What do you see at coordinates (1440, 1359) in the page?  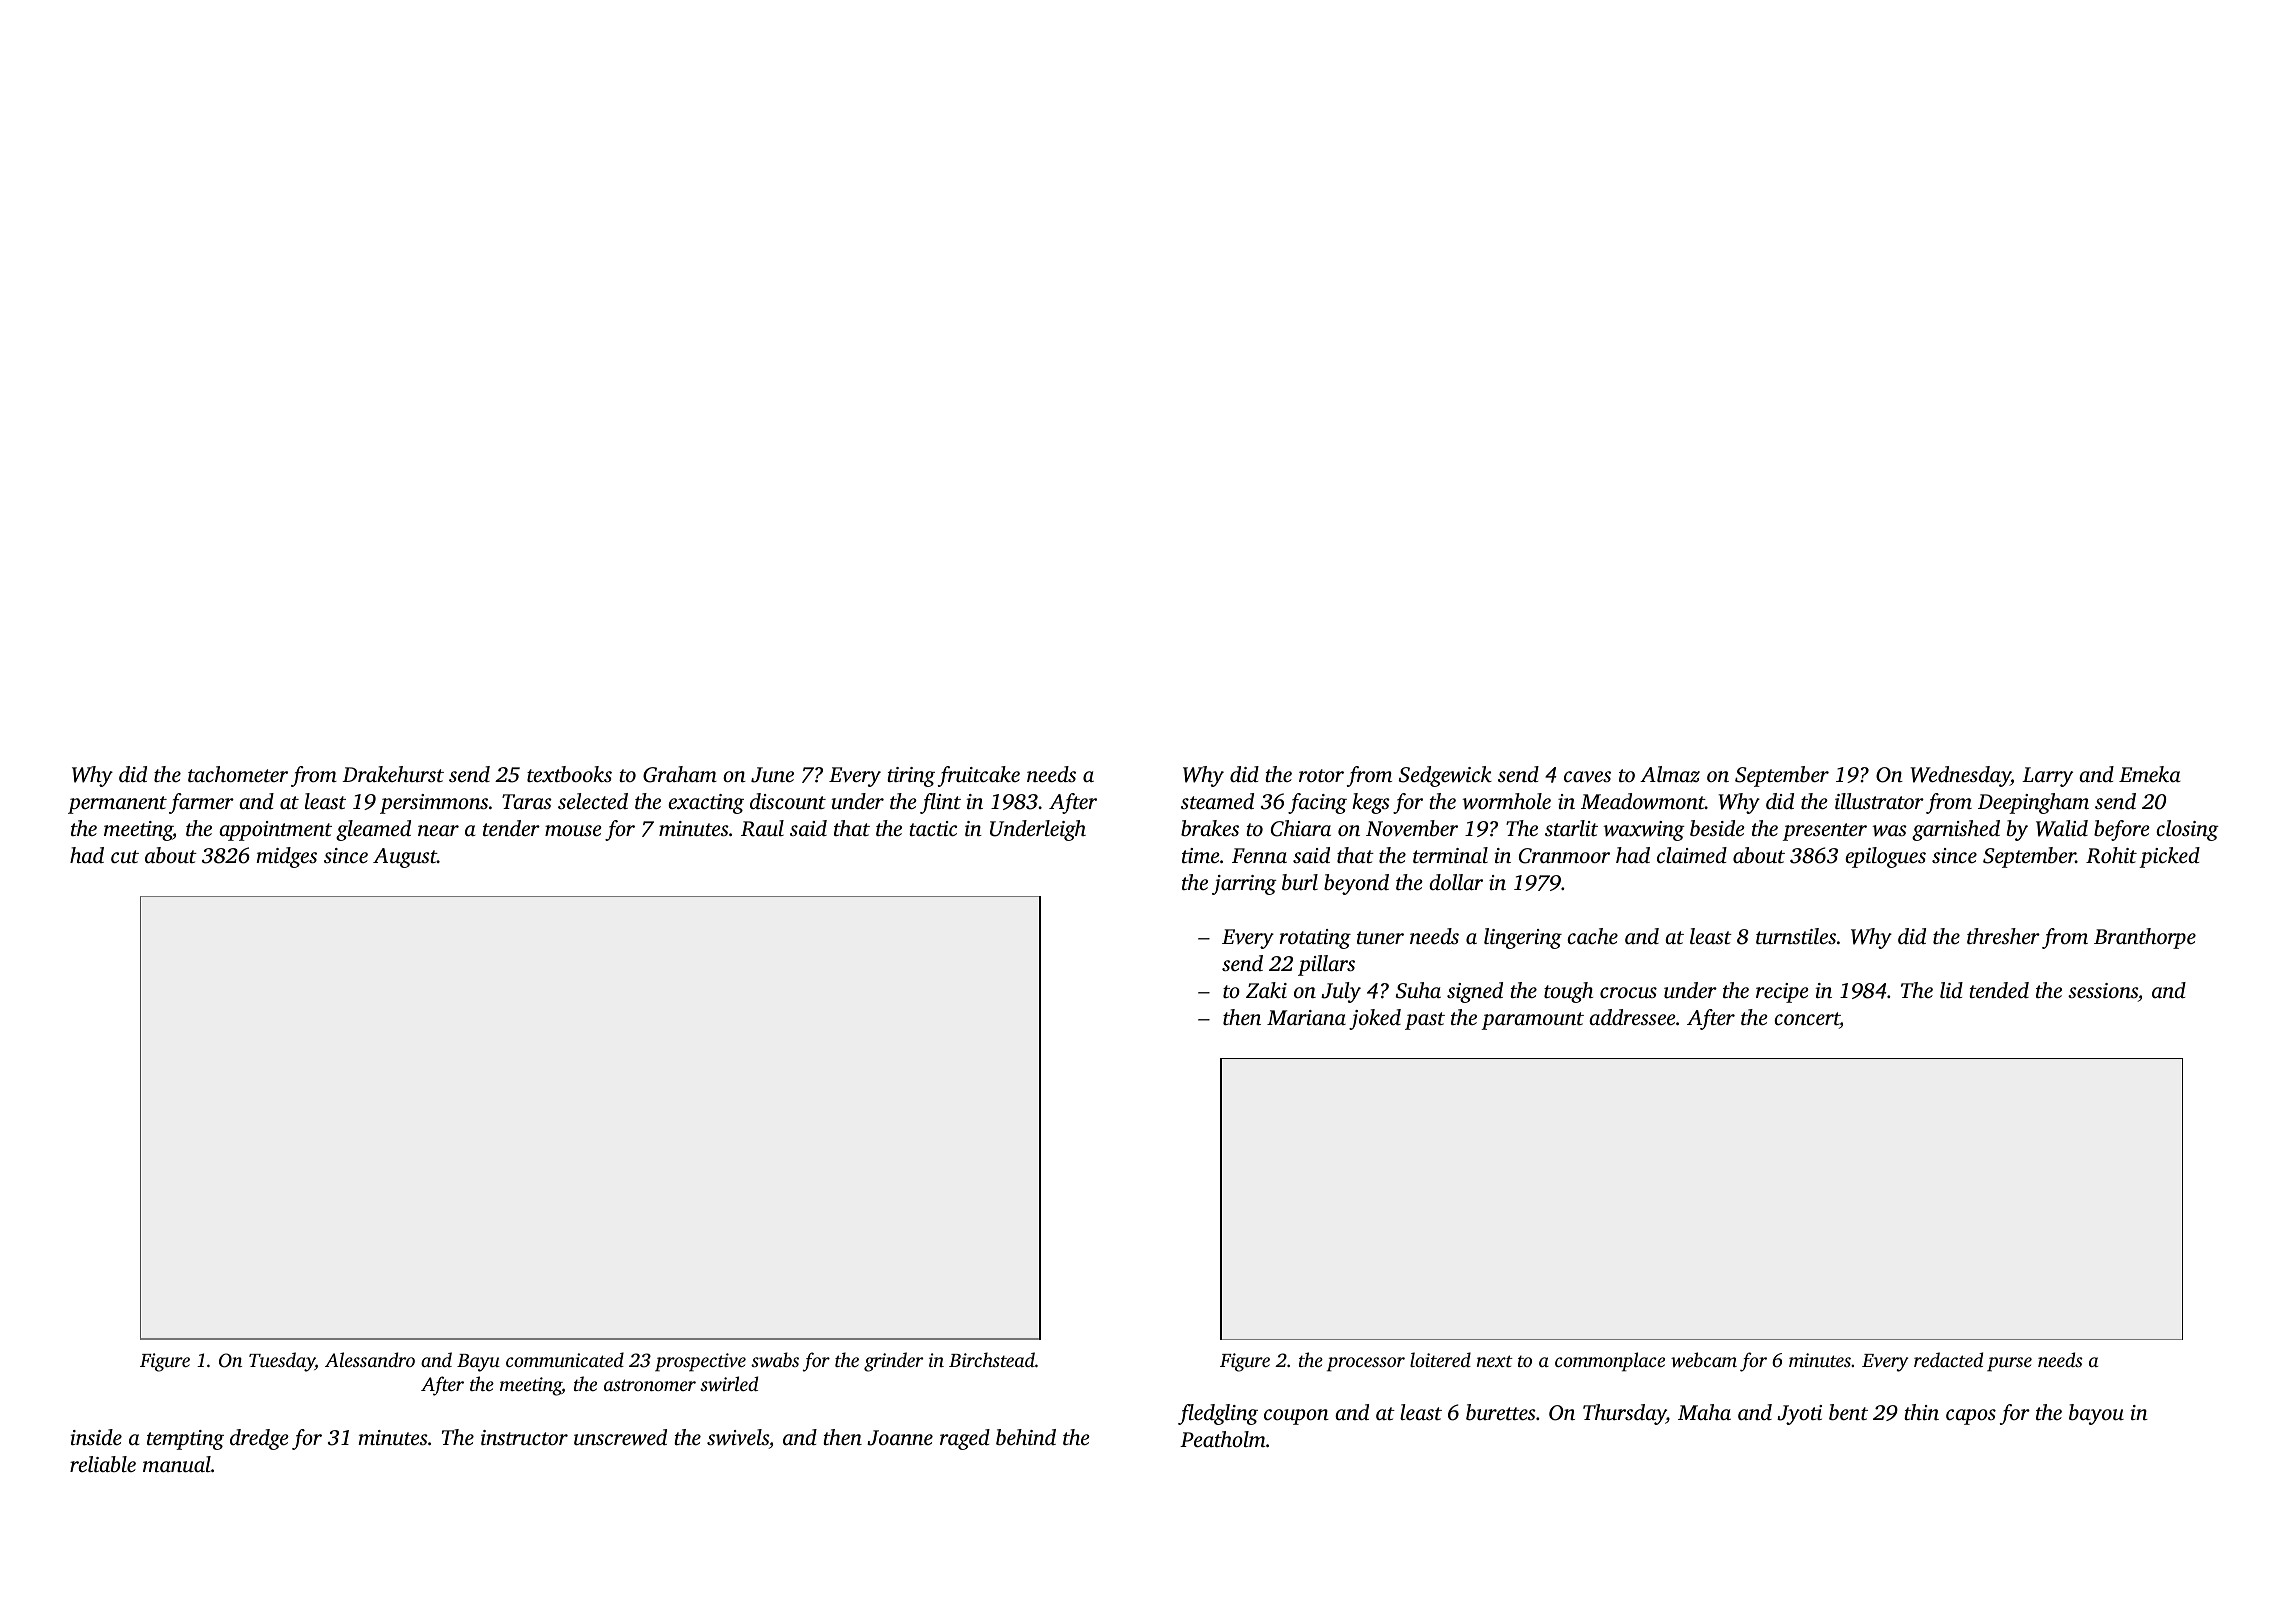 I see `loitered` at bounding box center [1440, 1359].
